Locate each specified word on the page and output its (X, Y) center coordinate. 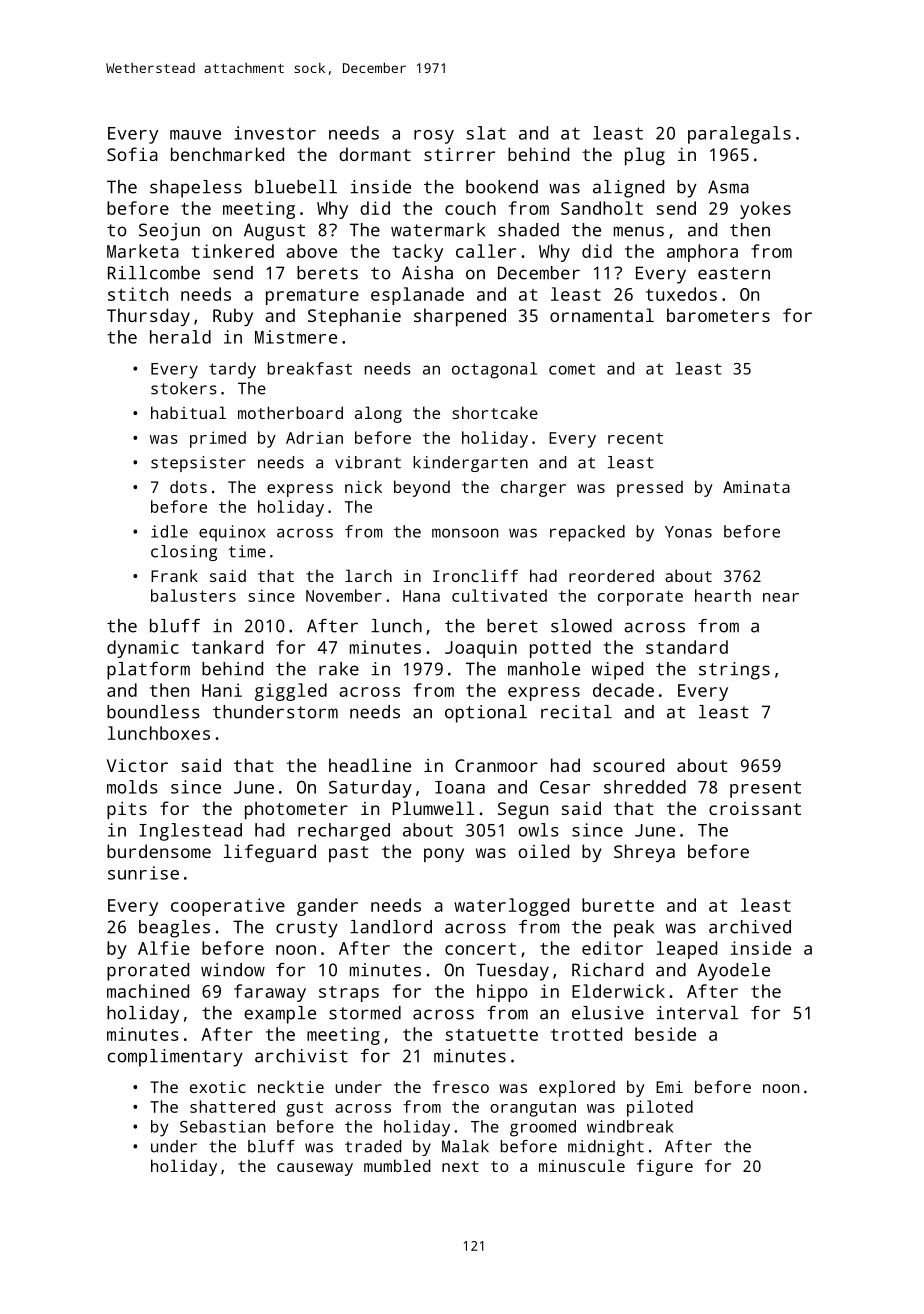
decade (623, 690)
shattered (232, 1106)
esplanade (417, 296)
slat (486, 133)
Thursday (148, 317)
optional (486, 714)
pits (127, 810)
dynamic (143, 649)
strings (734, 671)
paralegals (739, 135)
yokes (765, 210)
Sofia (132, 154)
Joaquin (481, 649)
